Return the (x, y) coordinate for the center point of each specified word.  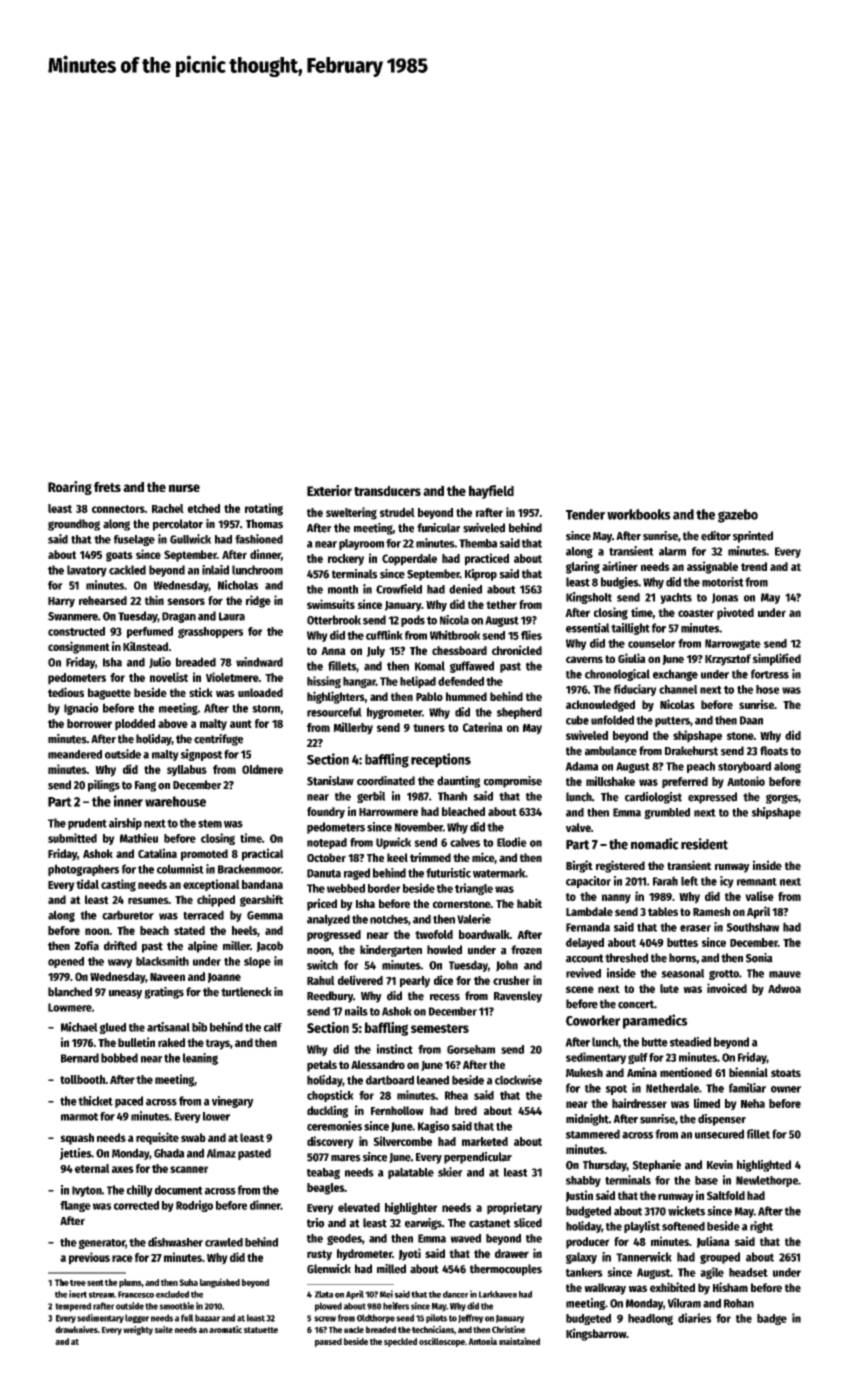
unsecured (719, 1134)
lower (216, 1116)
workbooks (639, 514)
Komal (430, 666)
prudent (87, 824)
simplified (776, 659)
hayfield (491, 492)
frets (107, 487)
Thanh (452, 796)
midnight (587, 1120)
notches (389, 919)
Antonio (746, 781)
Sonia (759, 958)
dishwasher (175, 1242)
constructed (76, 631)
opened (66, 962)
